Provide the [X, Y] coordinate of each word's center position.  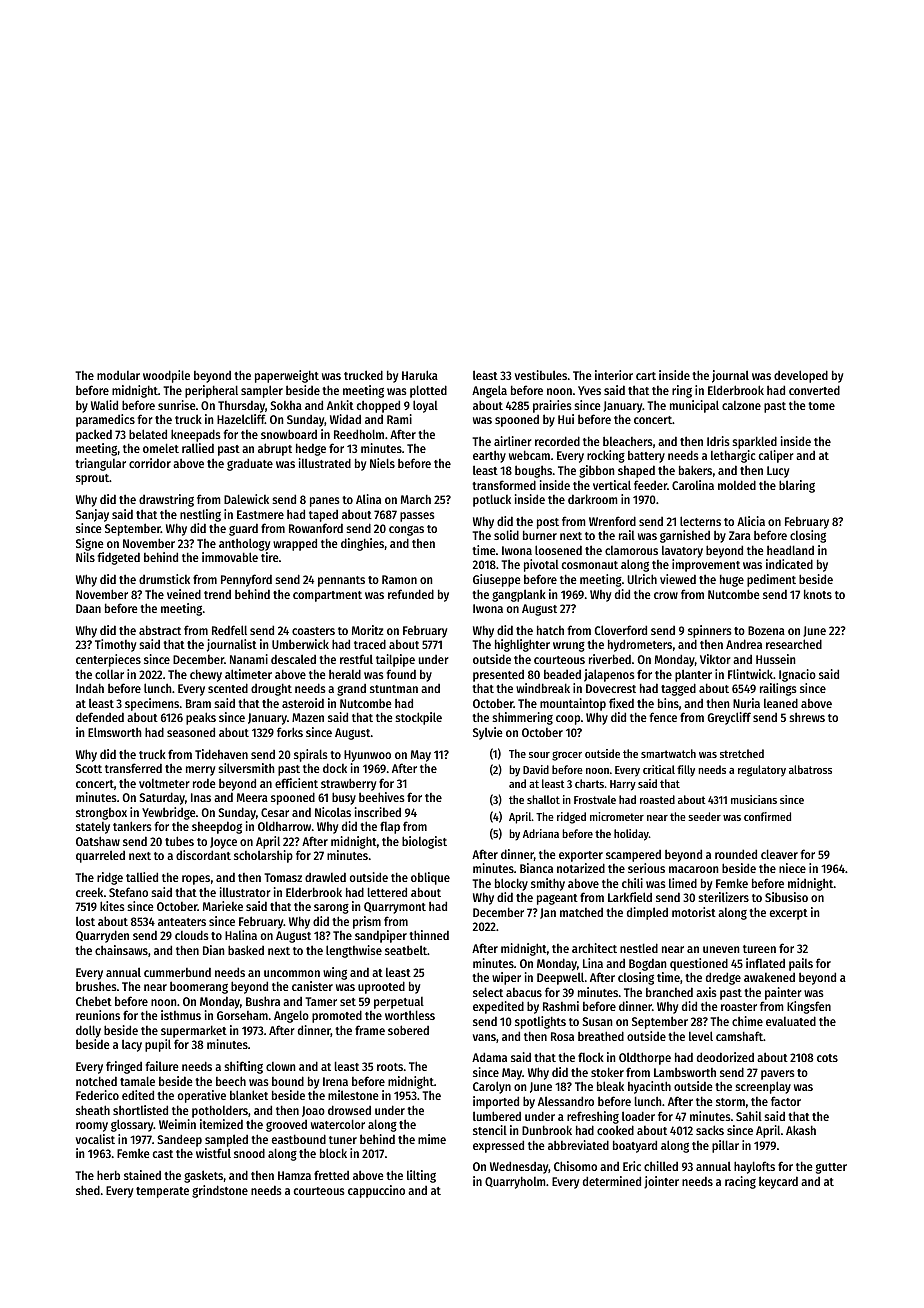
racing [740, 1182]
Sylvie [488, 733]
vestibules [541, 375]
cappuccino [376, 1191]
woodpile [166, 376]
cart [646, 376]
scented [228, 688]
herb [108, 1175]
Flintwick [750, 674]
